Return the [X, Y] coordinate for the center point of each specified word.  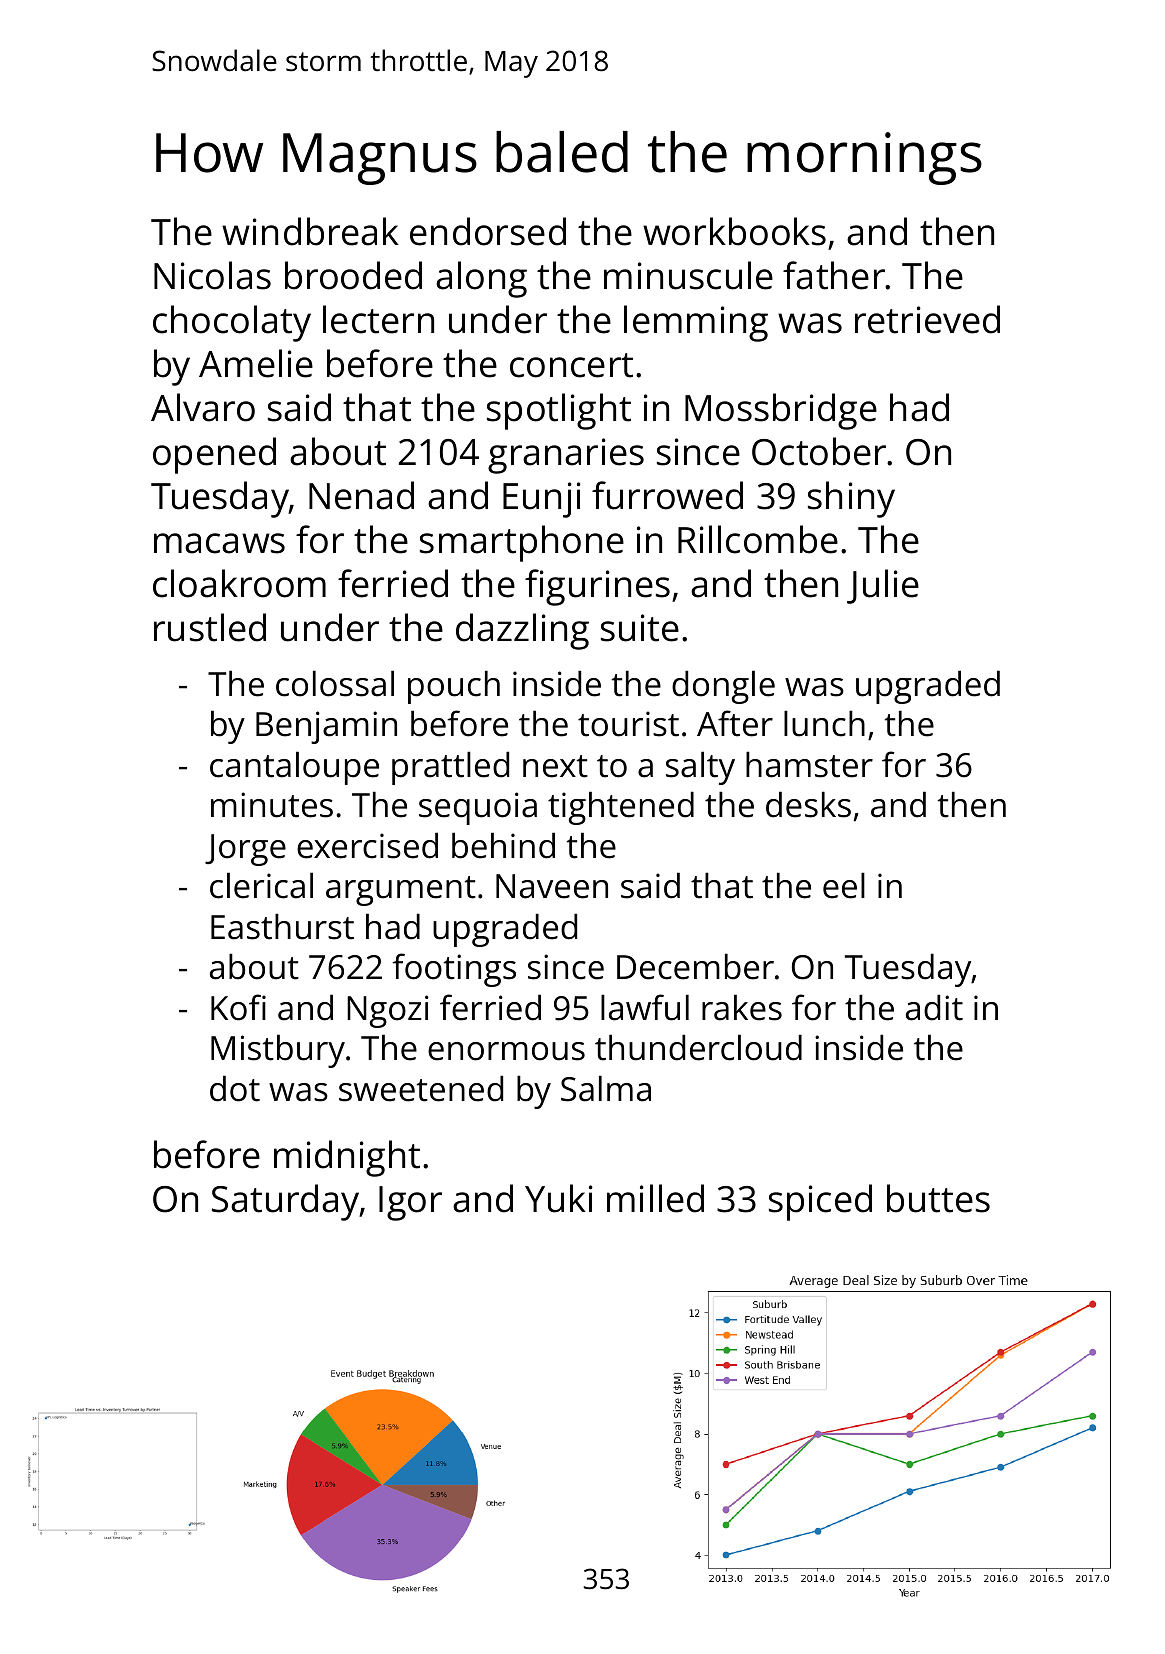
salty [700, 768]
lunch [824, 723]
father [834, 275]
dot [235, 1088]
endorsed [488, 231]
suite [640, 628]
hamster [809, 764]
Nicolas [212, 275]
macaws [219, 543]
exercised [367, 845]
